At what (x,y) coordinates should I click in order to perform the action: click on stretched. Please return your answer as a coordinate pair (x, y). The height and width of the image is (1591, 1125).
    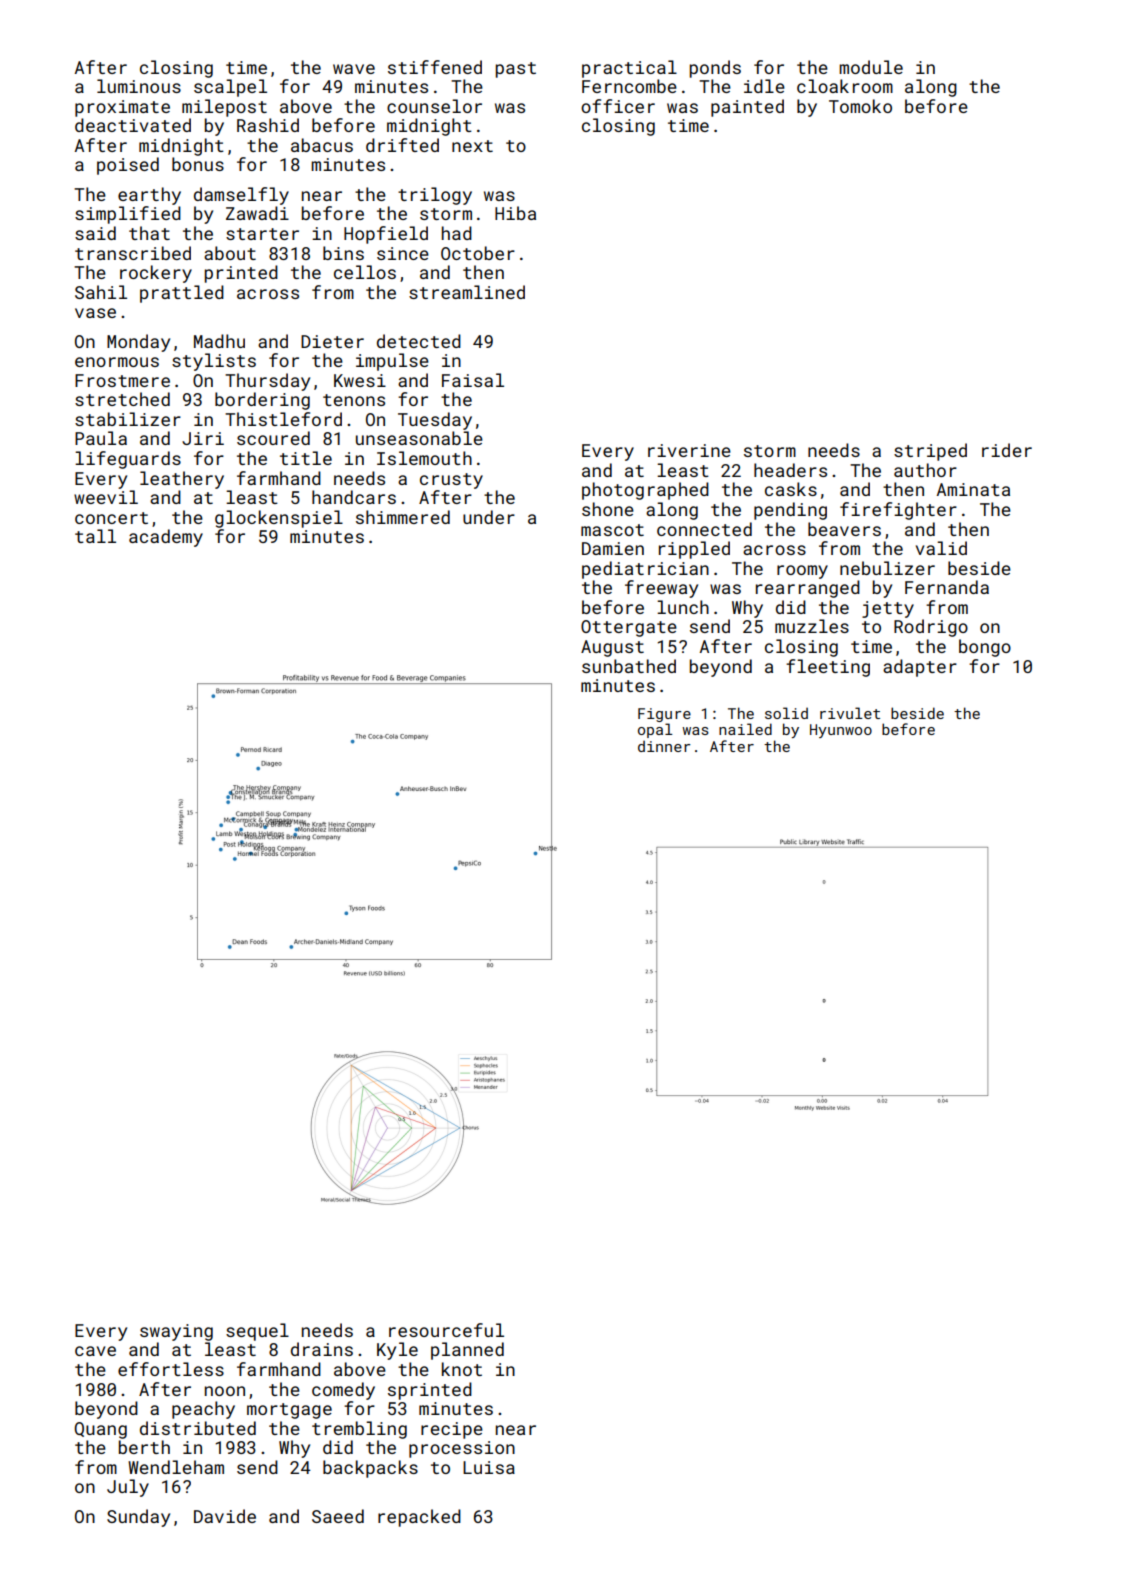
    Looking at the image, I should click on (122, 399).
